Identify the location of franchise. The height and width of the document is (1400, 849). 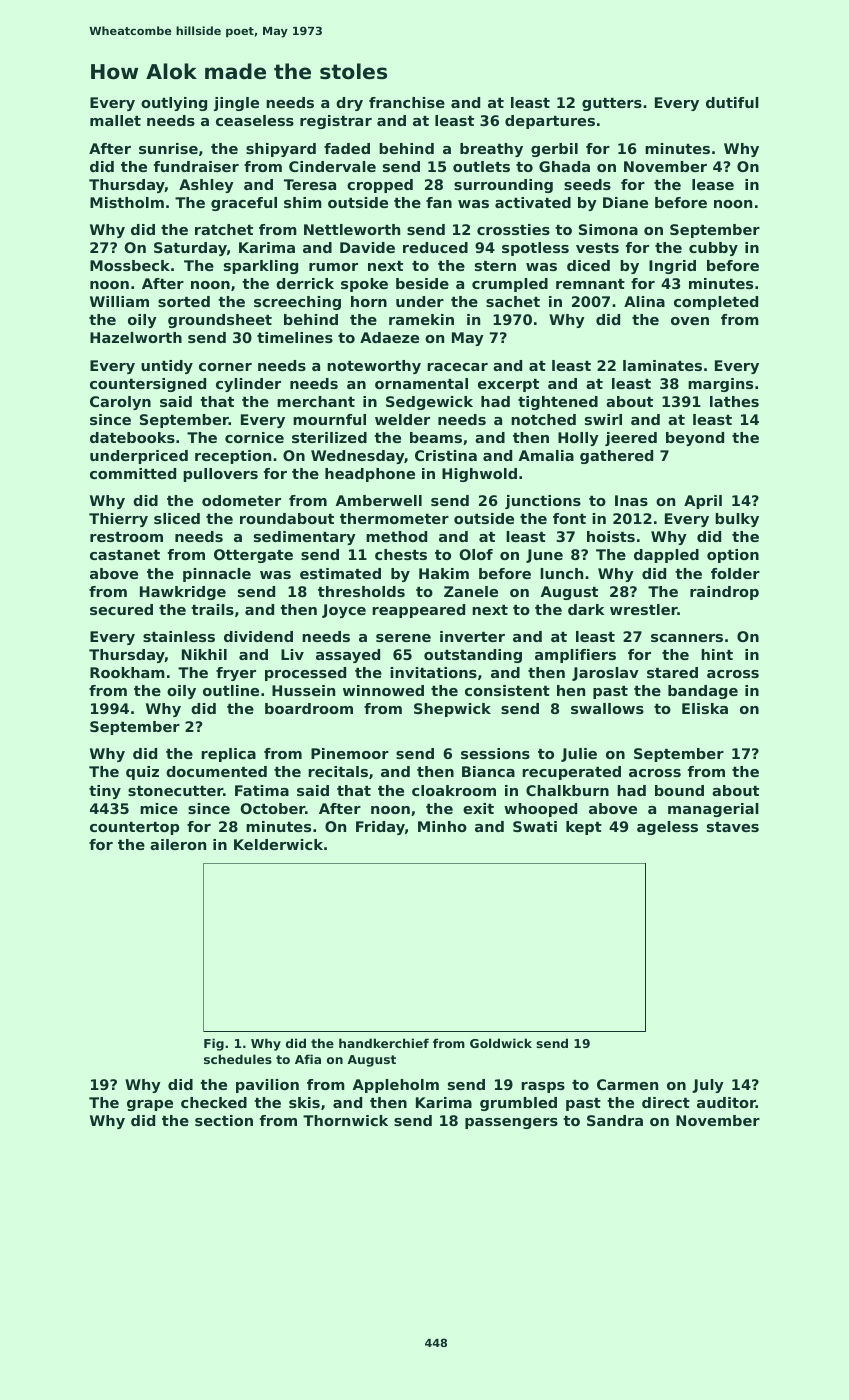
(407, 102).
